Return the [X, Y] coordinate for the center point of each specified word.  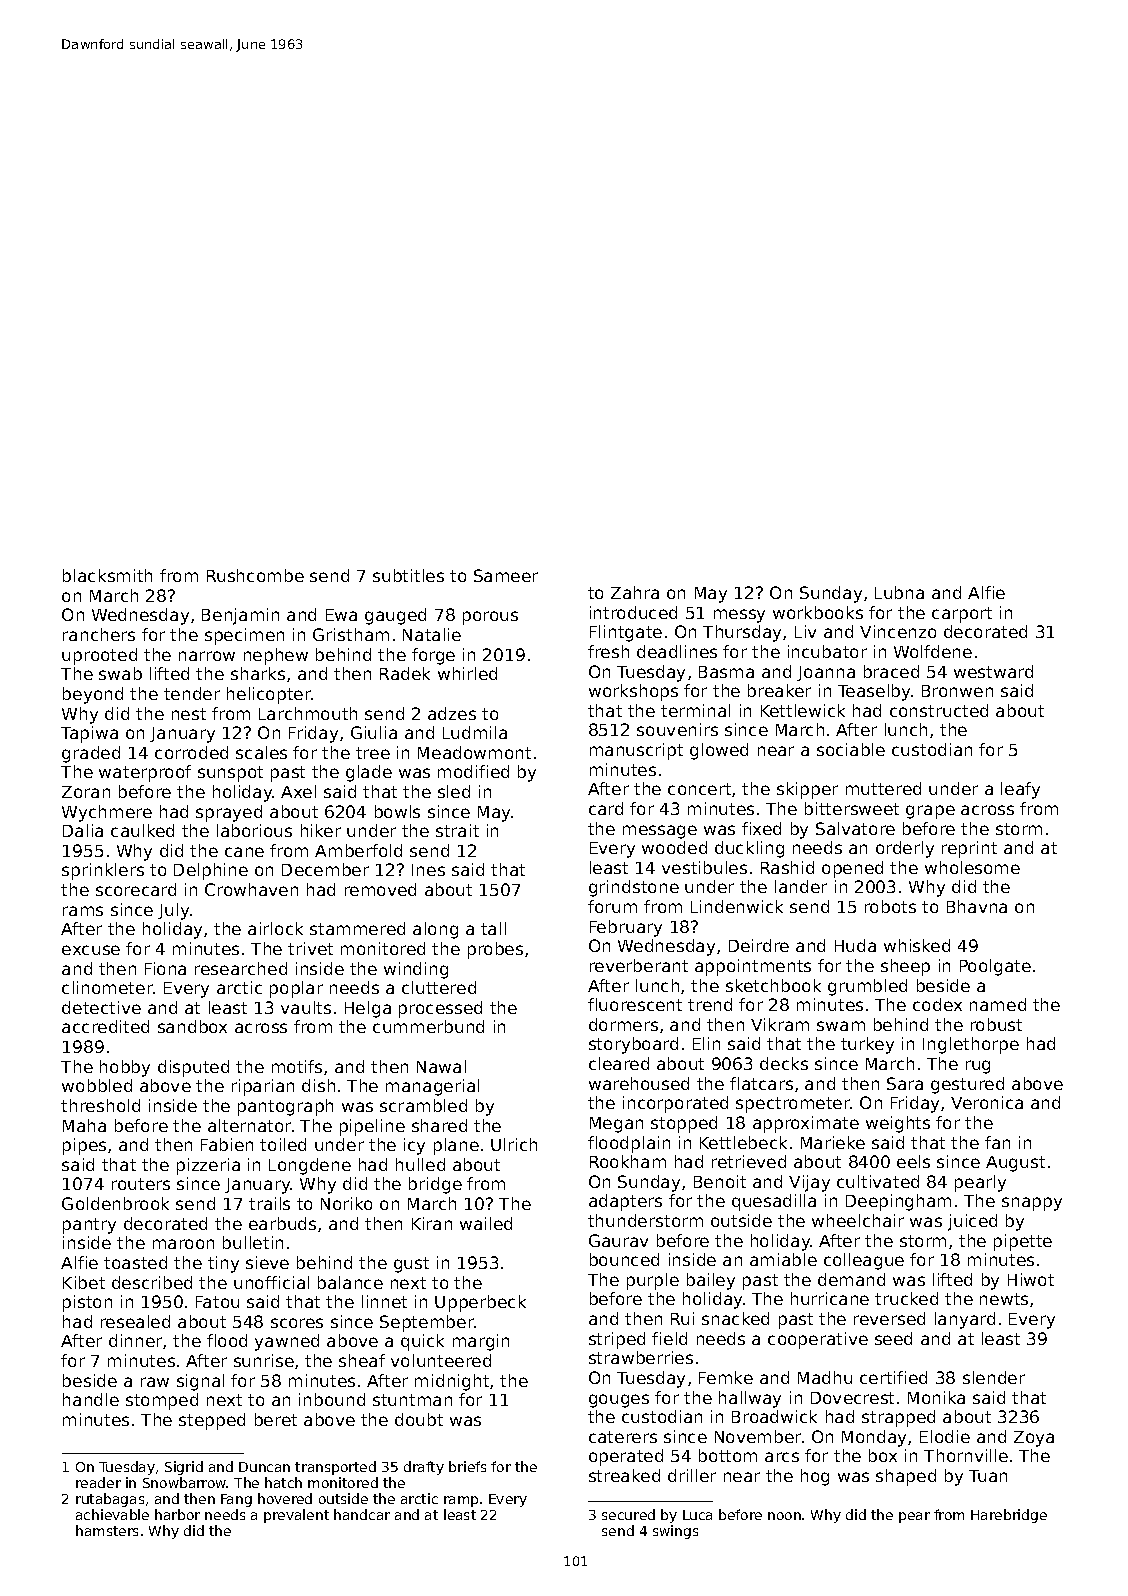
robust [996, 1024]
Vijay [809, 1183]
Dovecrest [852, 1398]
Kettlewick [803, 710]
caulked [142, 830]
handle [91, 1399]
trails [269, 1203]
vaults [306, 1007]
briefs [467, 1466]
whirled [467, 673]
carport [962, 615]
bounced [624, 1259]
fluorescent [635, 1004]
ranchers [99, 634]
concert [699, 789]
